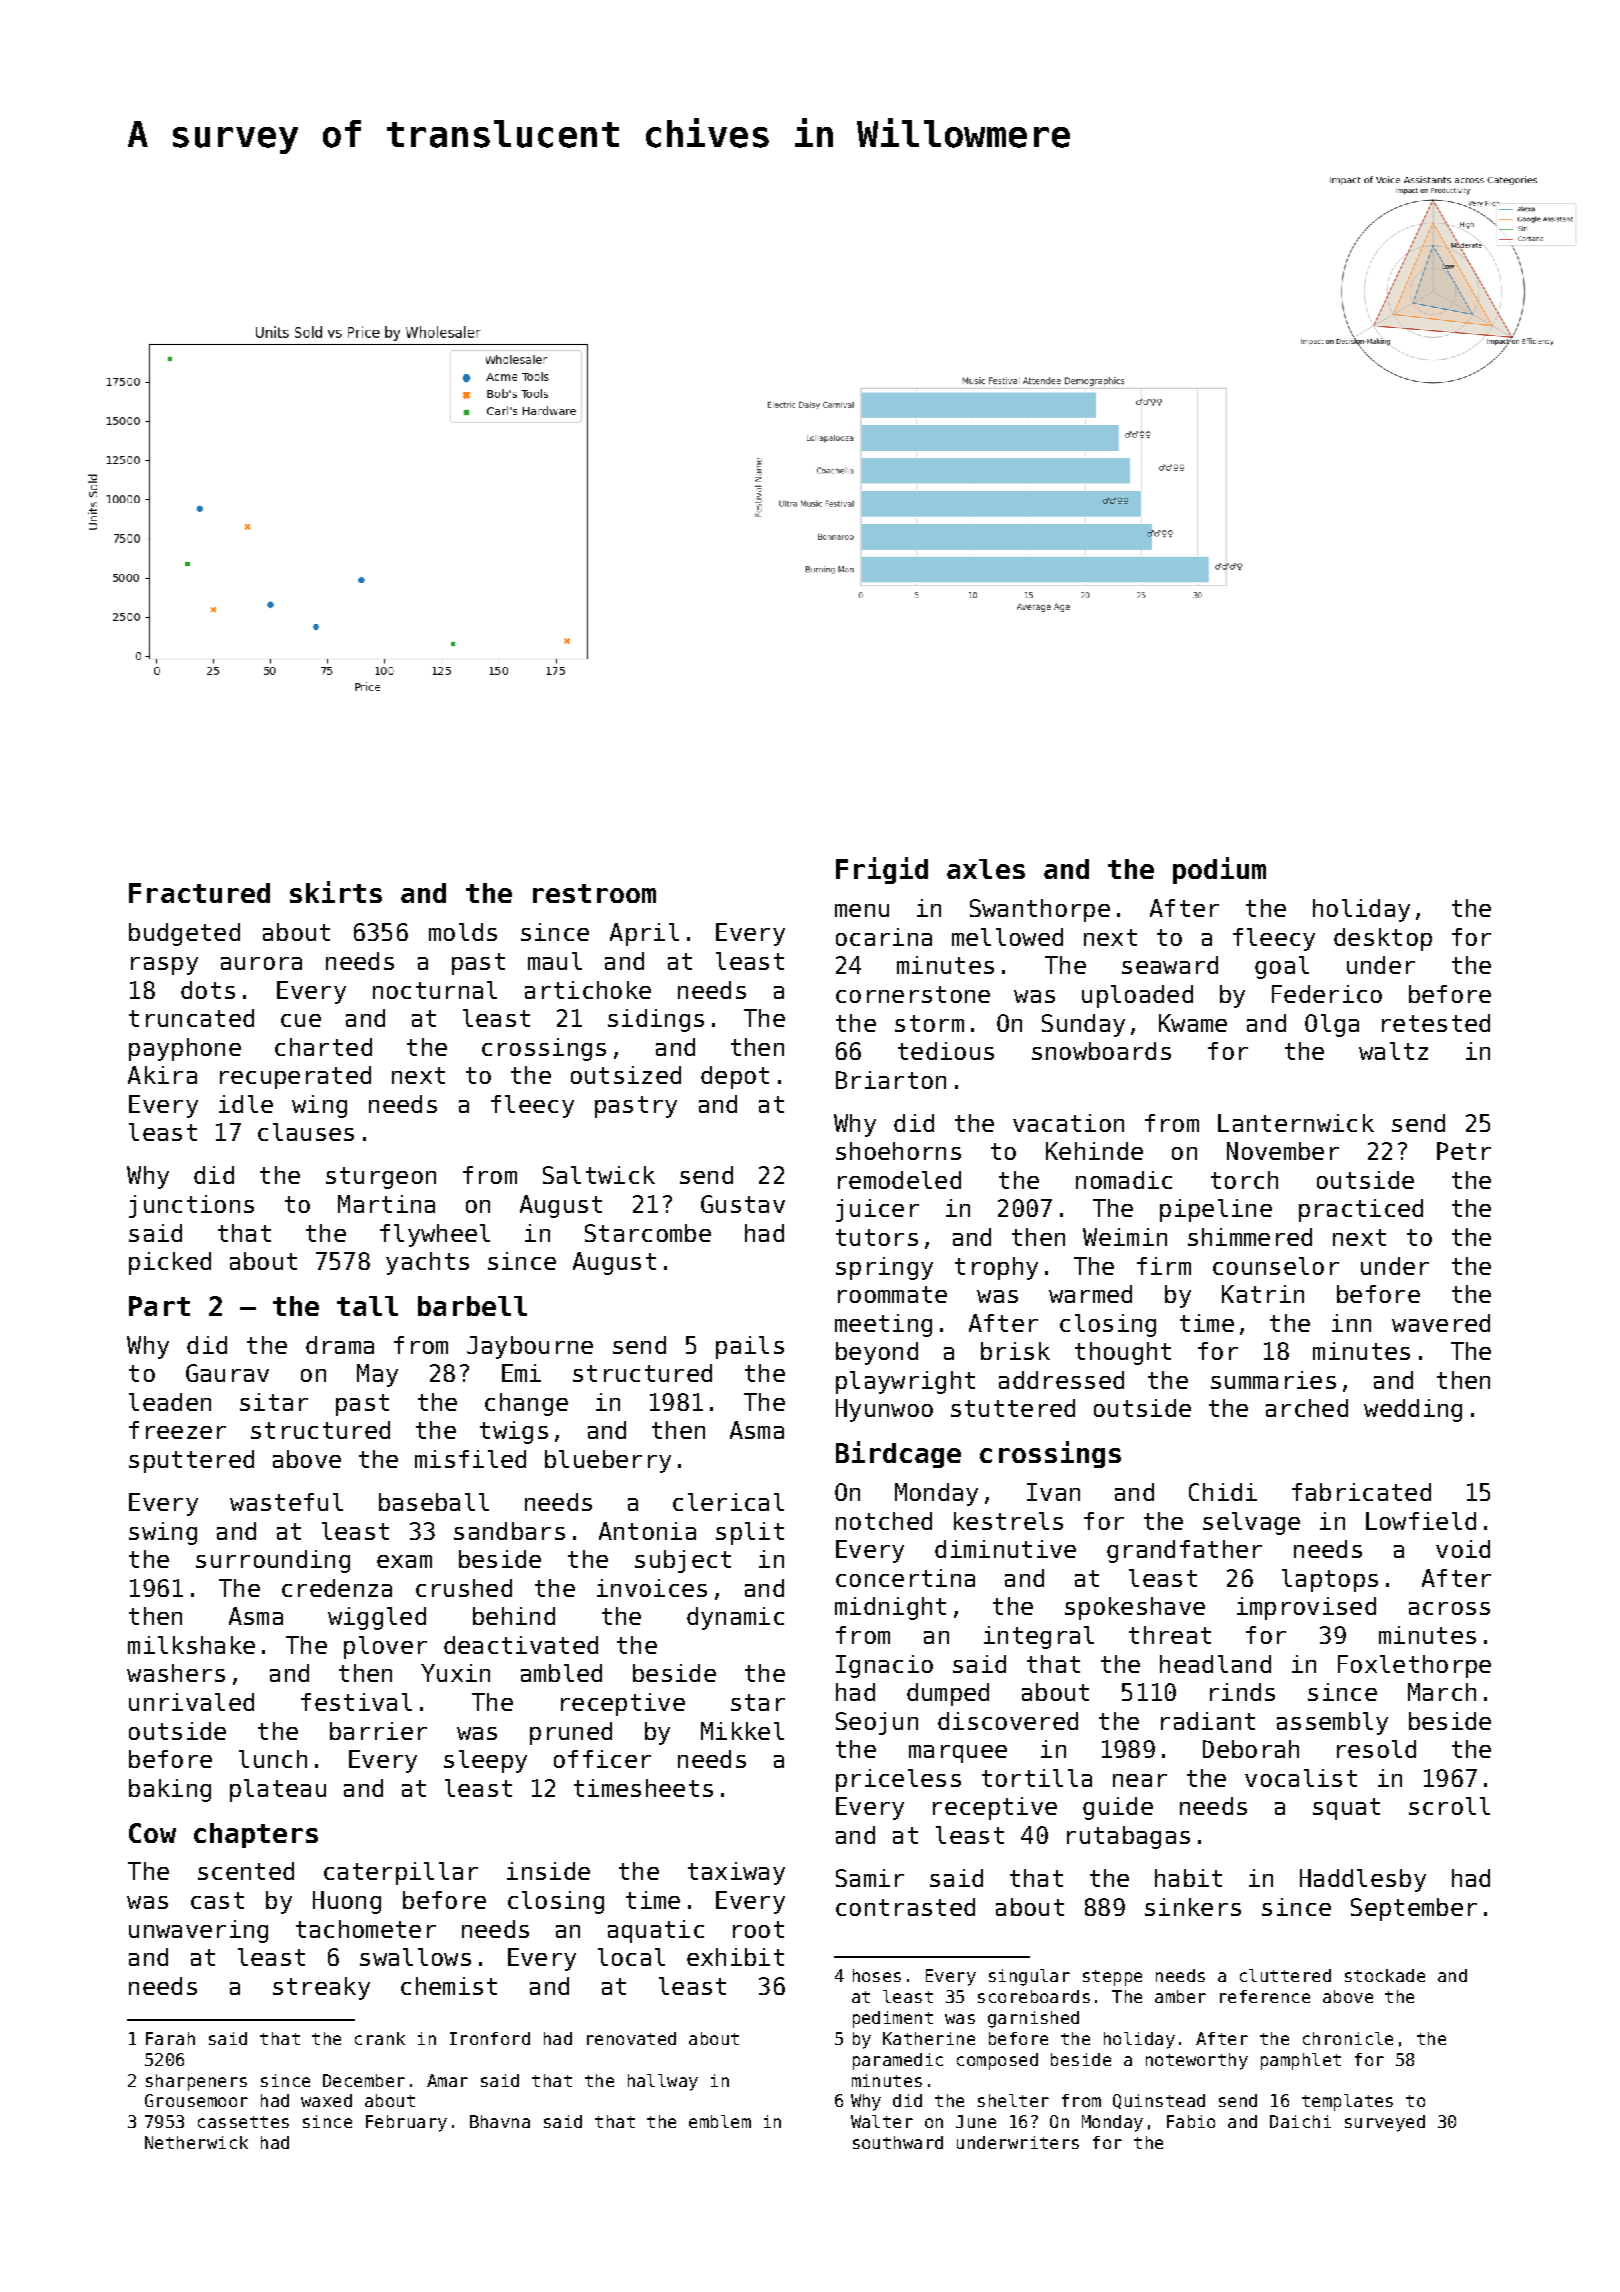  I want to click on pails, so click(750, 1347).
